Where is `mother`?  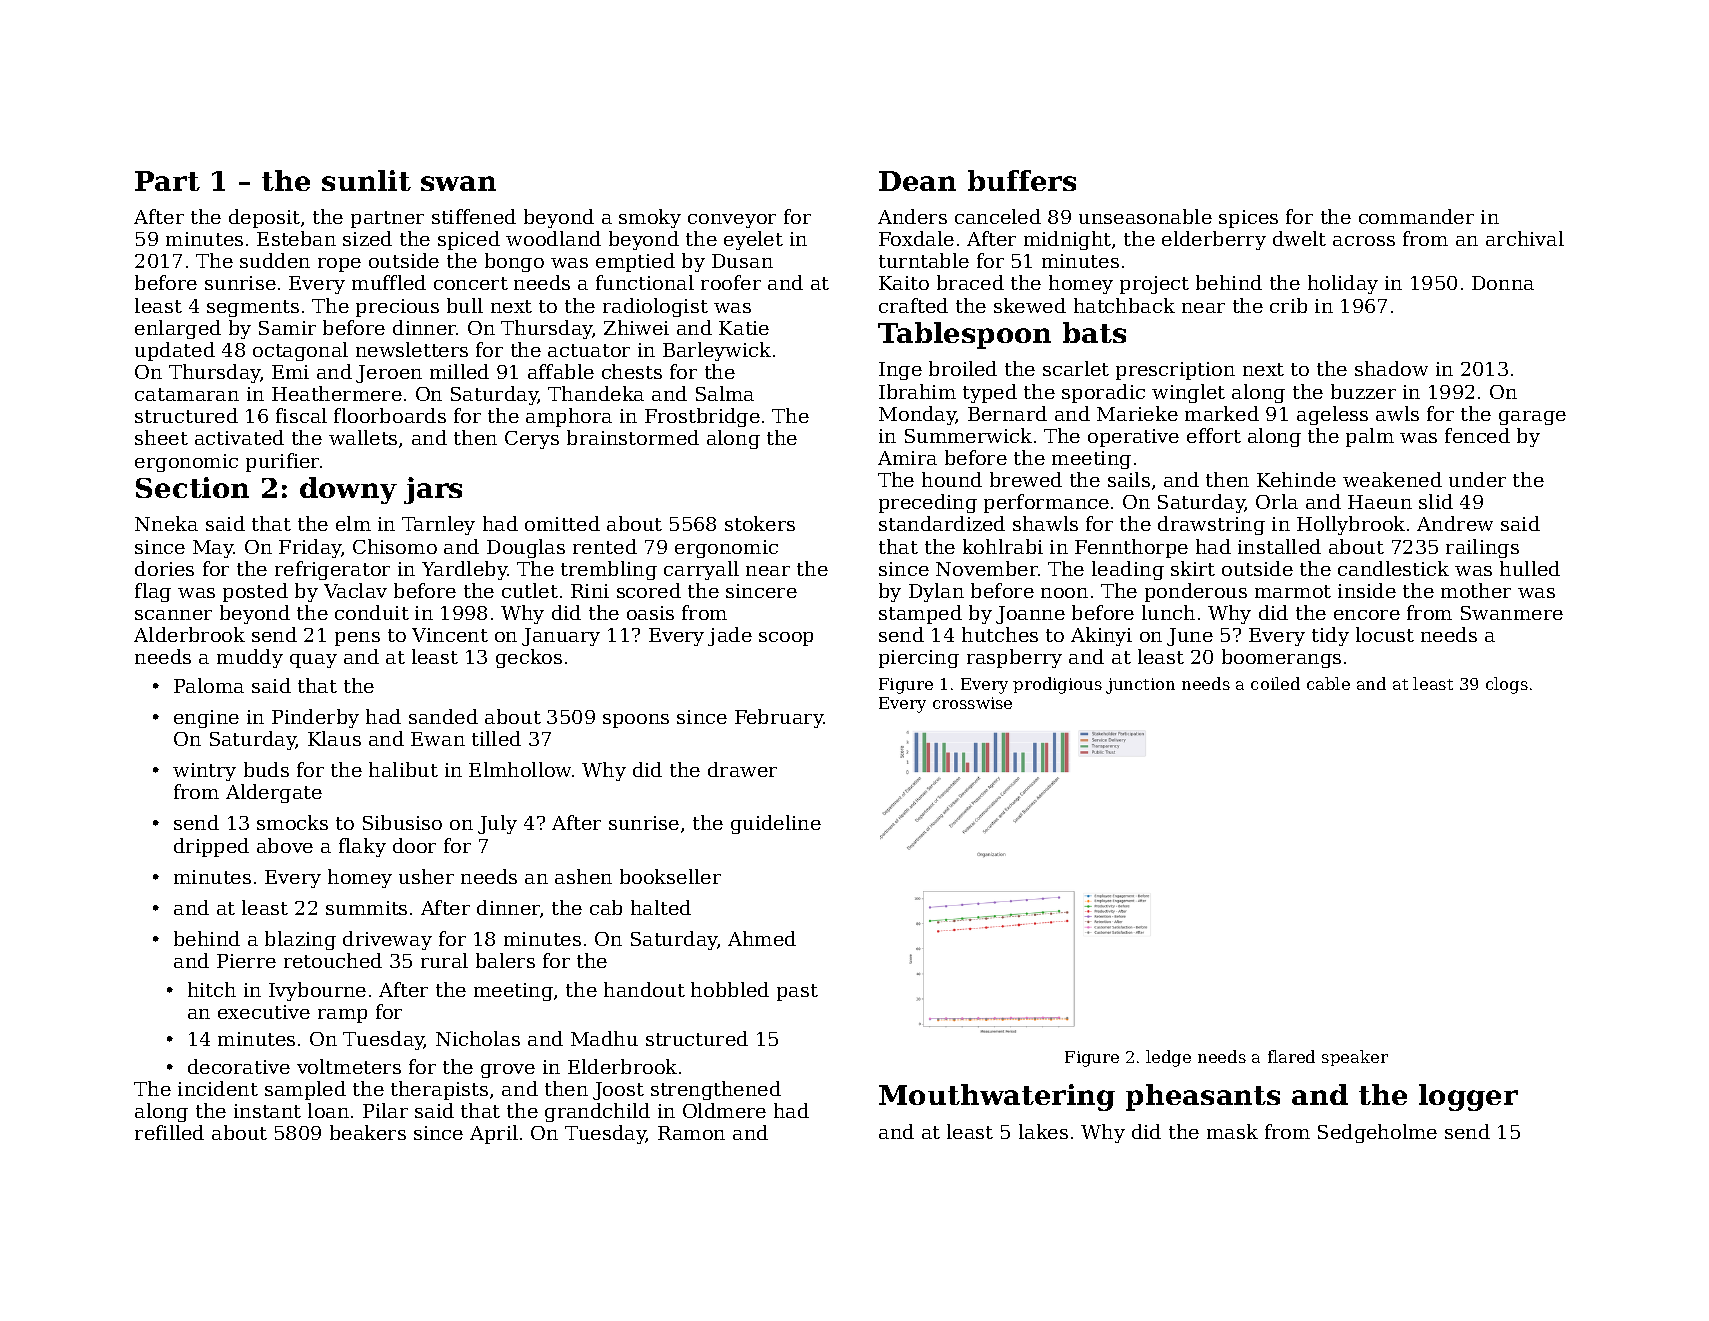 mother is located at coordinates (1476, 590).
